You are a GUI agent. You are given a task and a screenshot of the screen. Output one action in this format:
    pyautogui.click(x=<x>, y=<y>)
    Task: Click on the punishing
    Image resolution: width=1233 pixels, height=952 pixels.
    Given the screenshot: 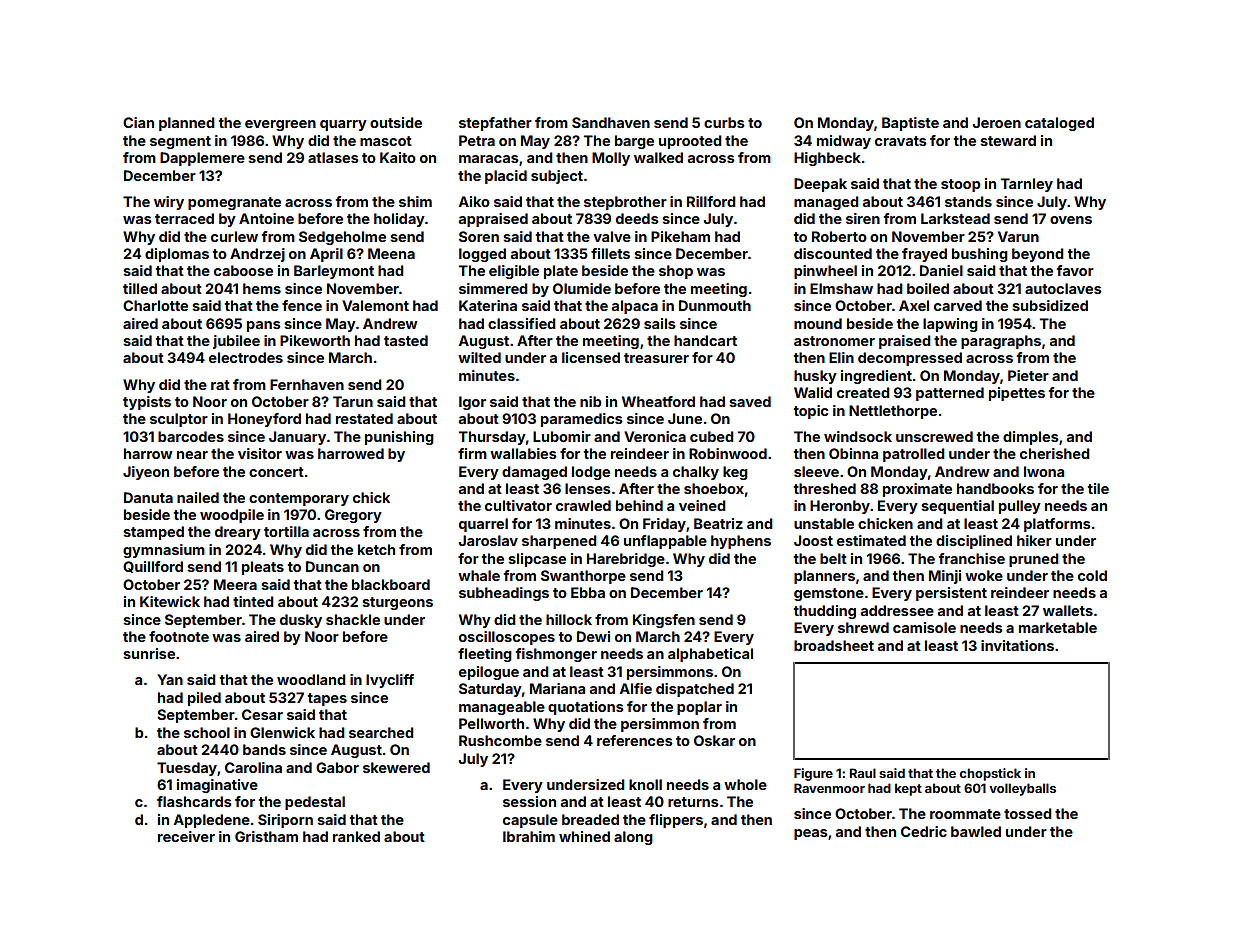 What is the action you would take?
    pyautogui.click(x=399, y=438)
